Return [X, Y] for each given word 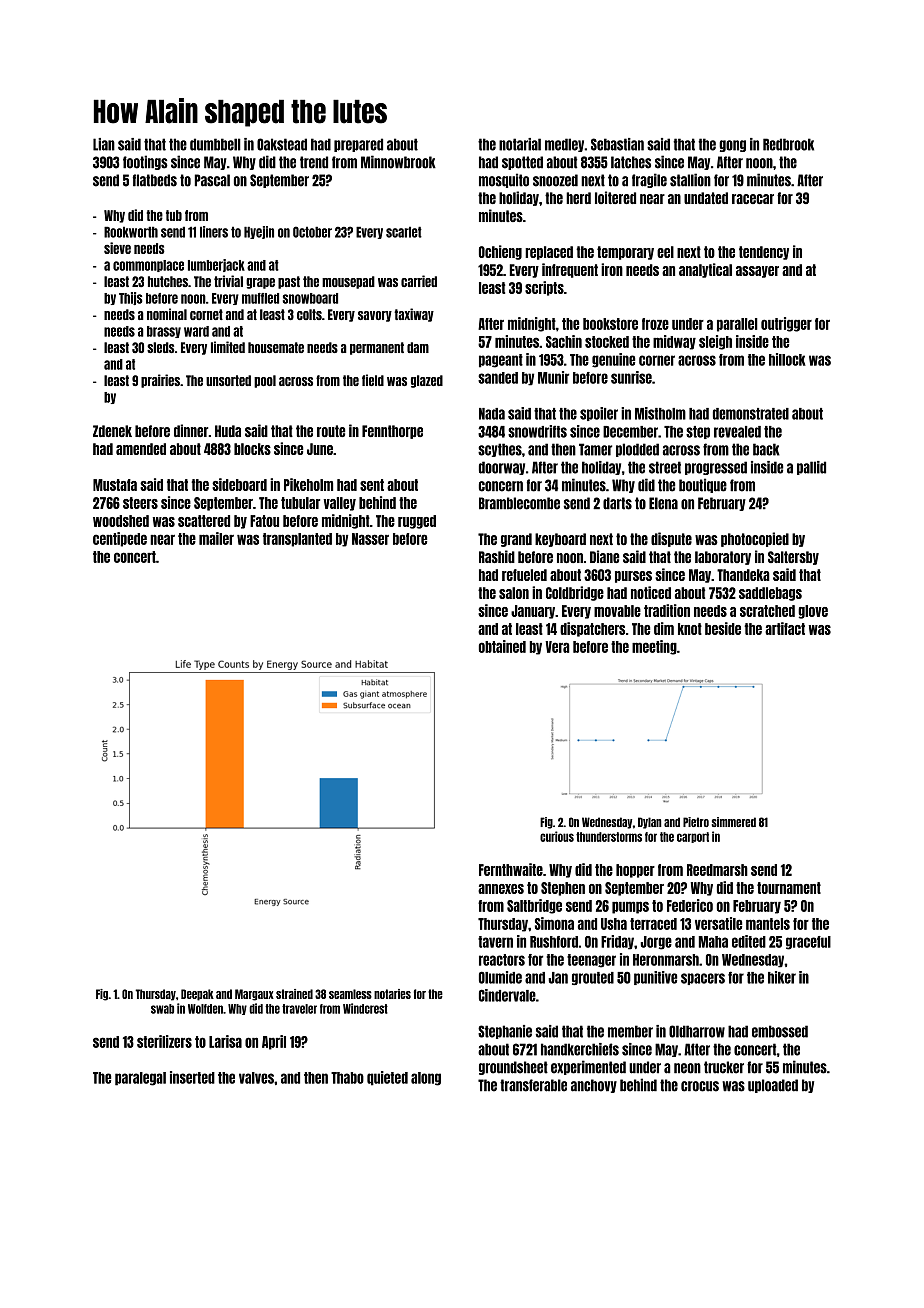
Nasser [370, 539]
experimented [588, 1067]
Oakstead [282, 144]
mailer [216, 538]
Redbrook [788, 144]
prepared [358, 145]
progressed [716, 468]
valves [256, 1078]
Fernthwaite [511, 869]
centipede [120, 539]
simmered [734, 822]
